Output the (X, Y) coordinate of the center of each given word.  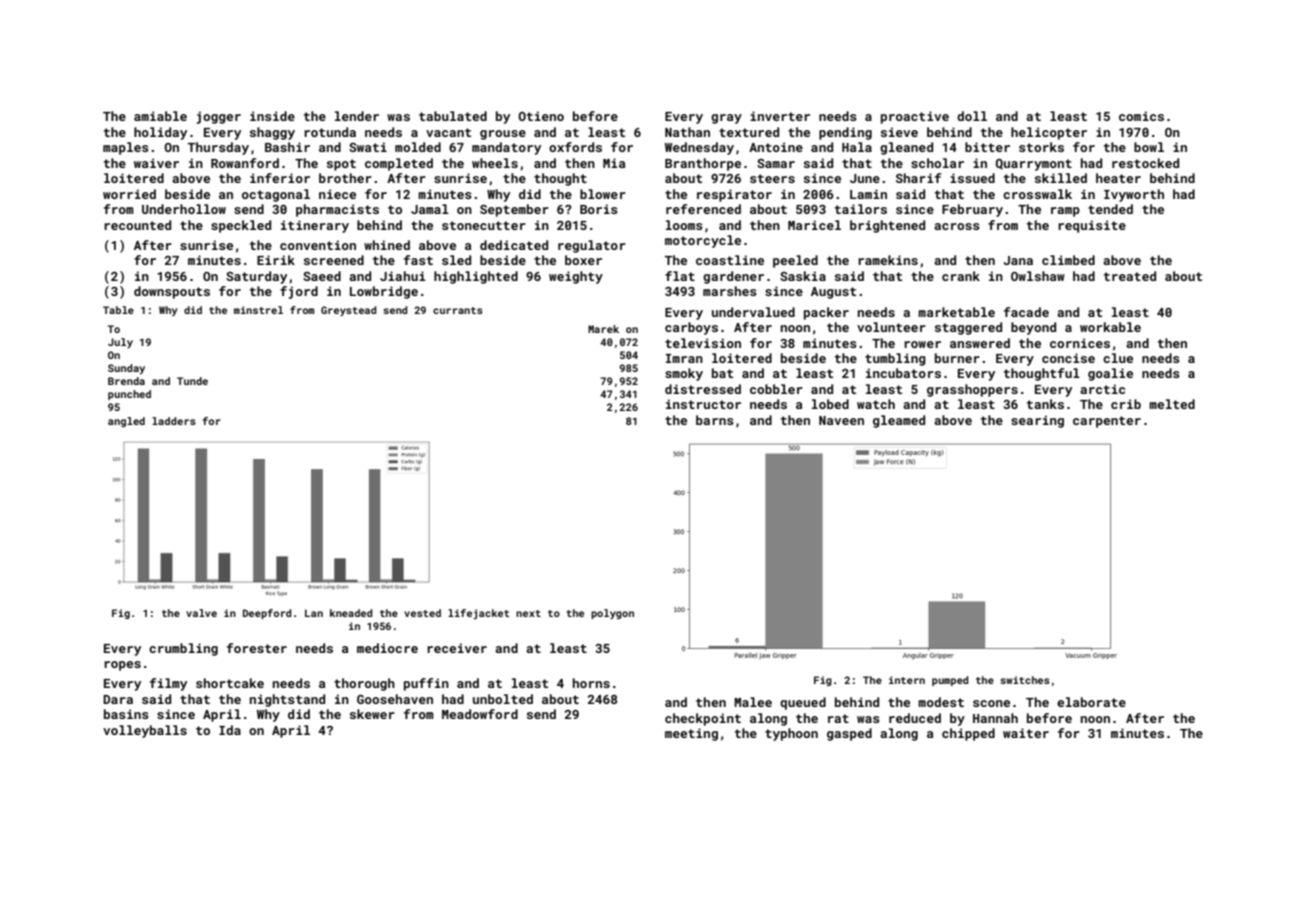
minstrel (258, 310)
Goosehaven (395, 699)
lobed (830, 404)
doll (972, 116)
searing (1037, 421)
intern (907, 680)
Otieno (541, 116)
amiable (160, 116)
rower (922, 344)
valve (201, 613)
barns (715, 420)
